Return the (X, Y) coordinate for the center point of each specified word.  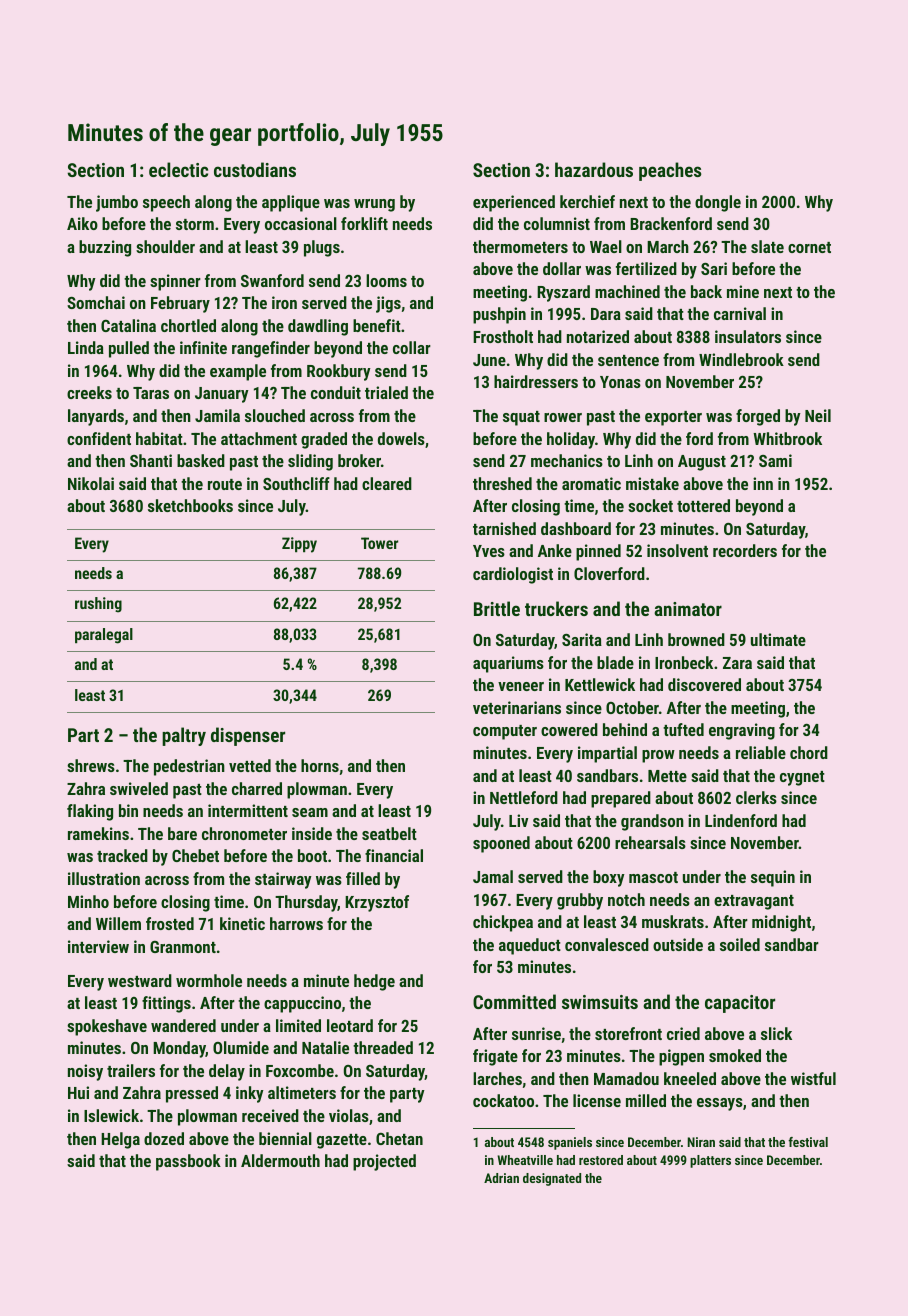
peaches (670, 171)
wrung (374, 205)
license (597, 1100)
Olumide (241, 1047)
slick (776, 1033)
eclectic (178, 169)
